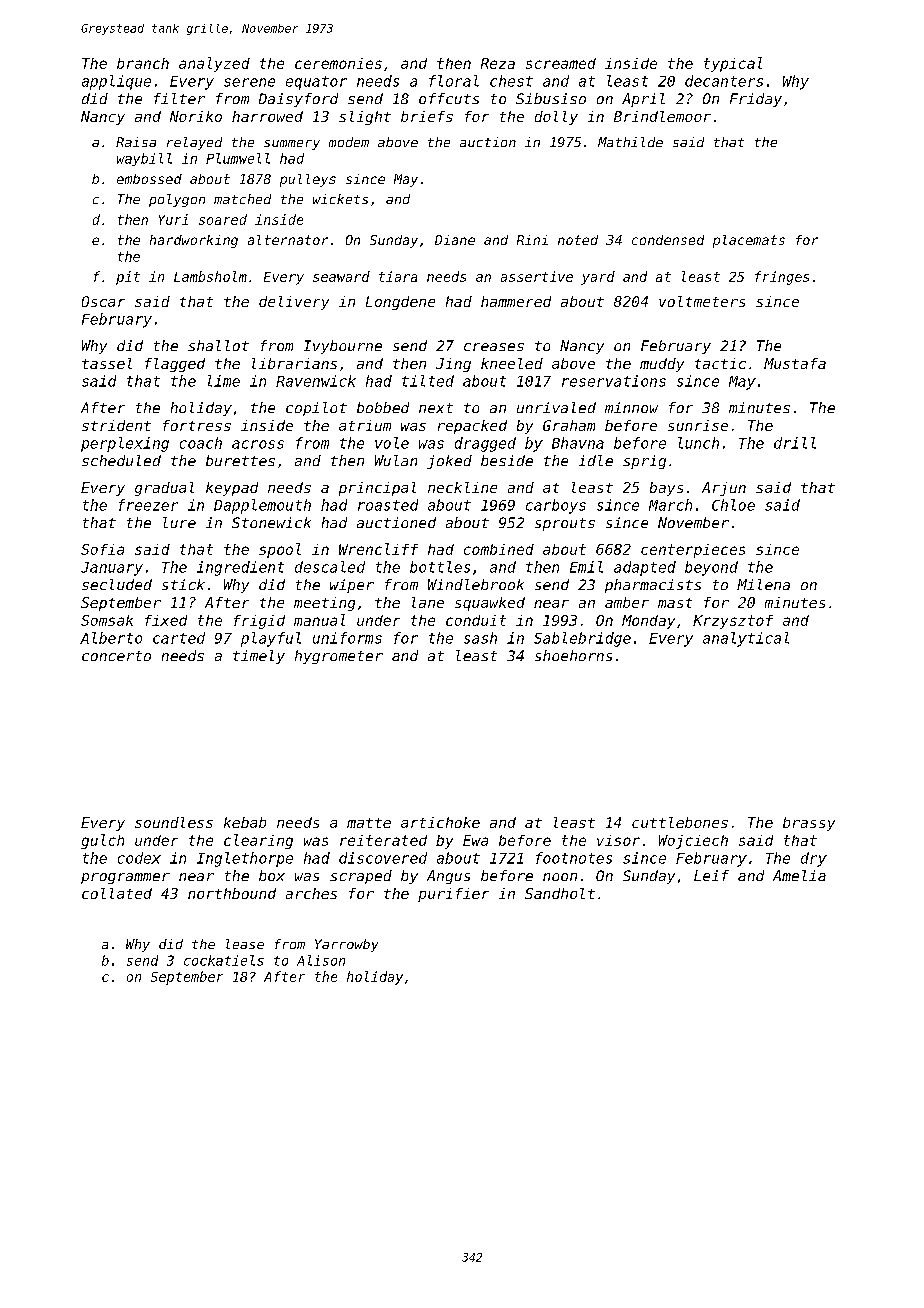 The height and width of the page is (1308, 924). What do you see at coordinates (498, 63) in the page?
I see `Reza` at bounding box center [498, 63].
